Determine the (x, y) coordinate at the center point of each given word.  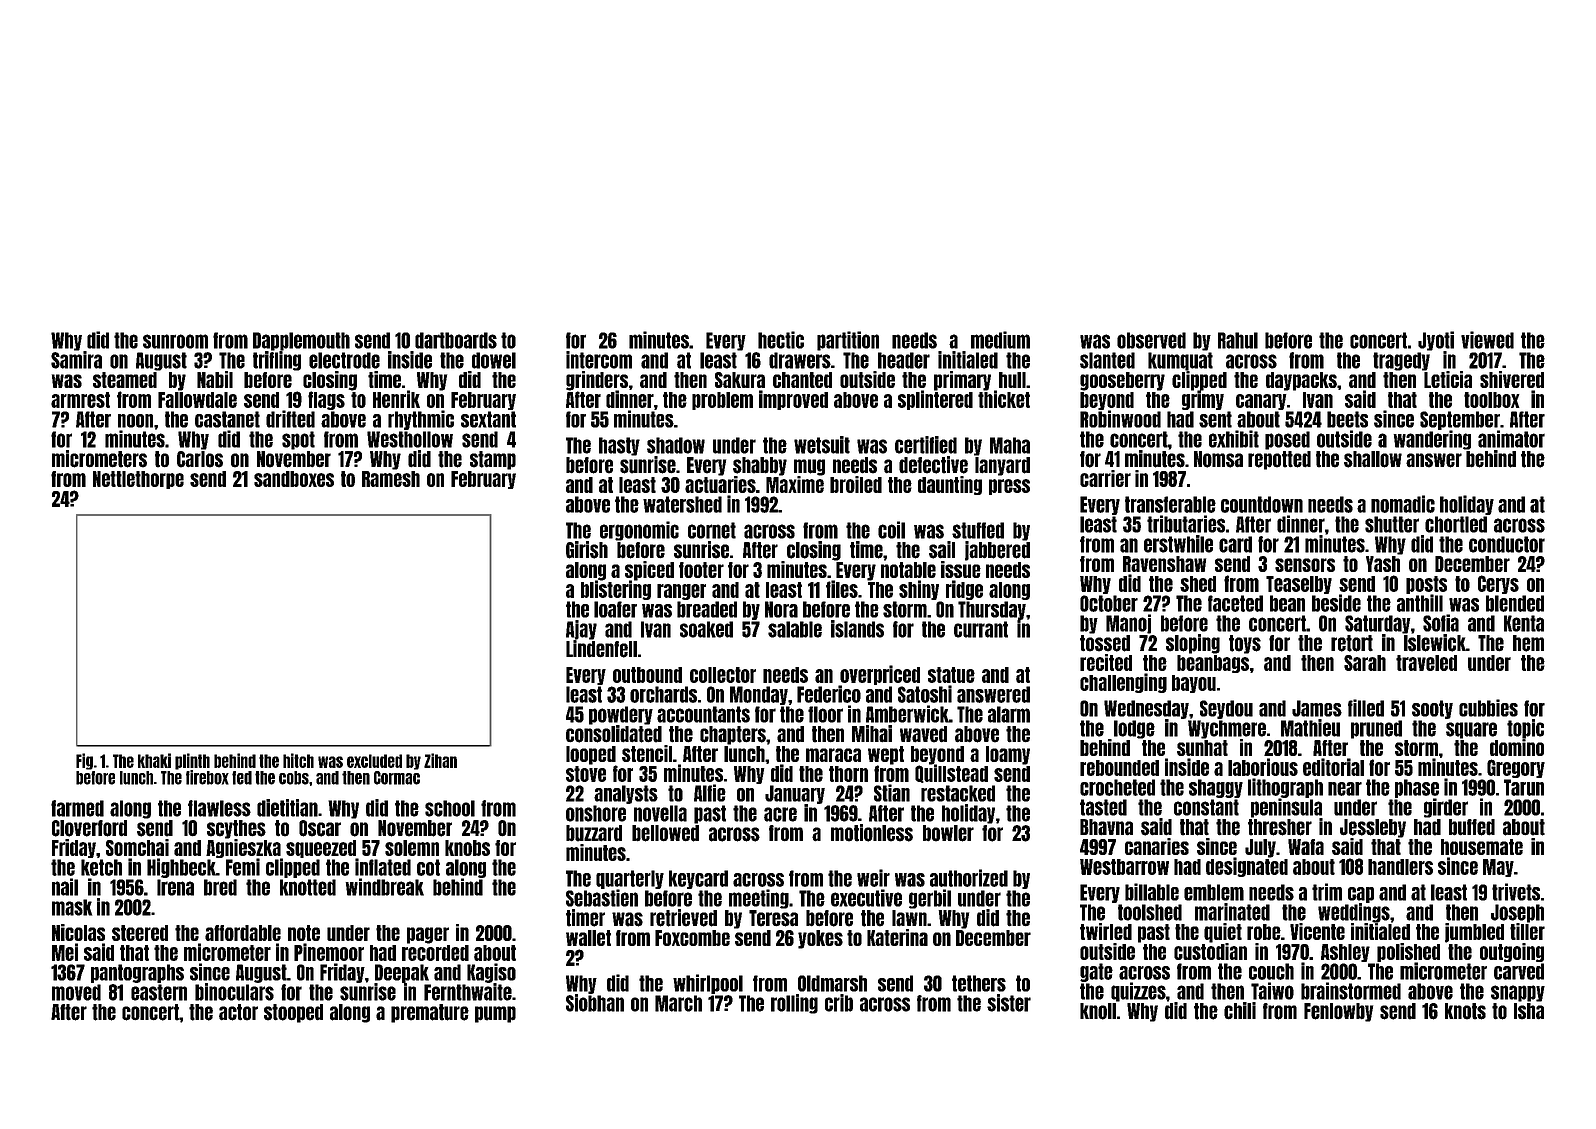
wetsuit (822, 445)
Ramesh (391, 479)
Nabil (215, 379)
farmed (77, 808)
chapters (733, 735)
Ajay (581, 630)
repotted (1279, 460)
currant (981, 629)
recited (1106, 662)
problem (722, 401)
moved (76, 992)
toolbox (1492, 400)
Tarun (1524, 787)
